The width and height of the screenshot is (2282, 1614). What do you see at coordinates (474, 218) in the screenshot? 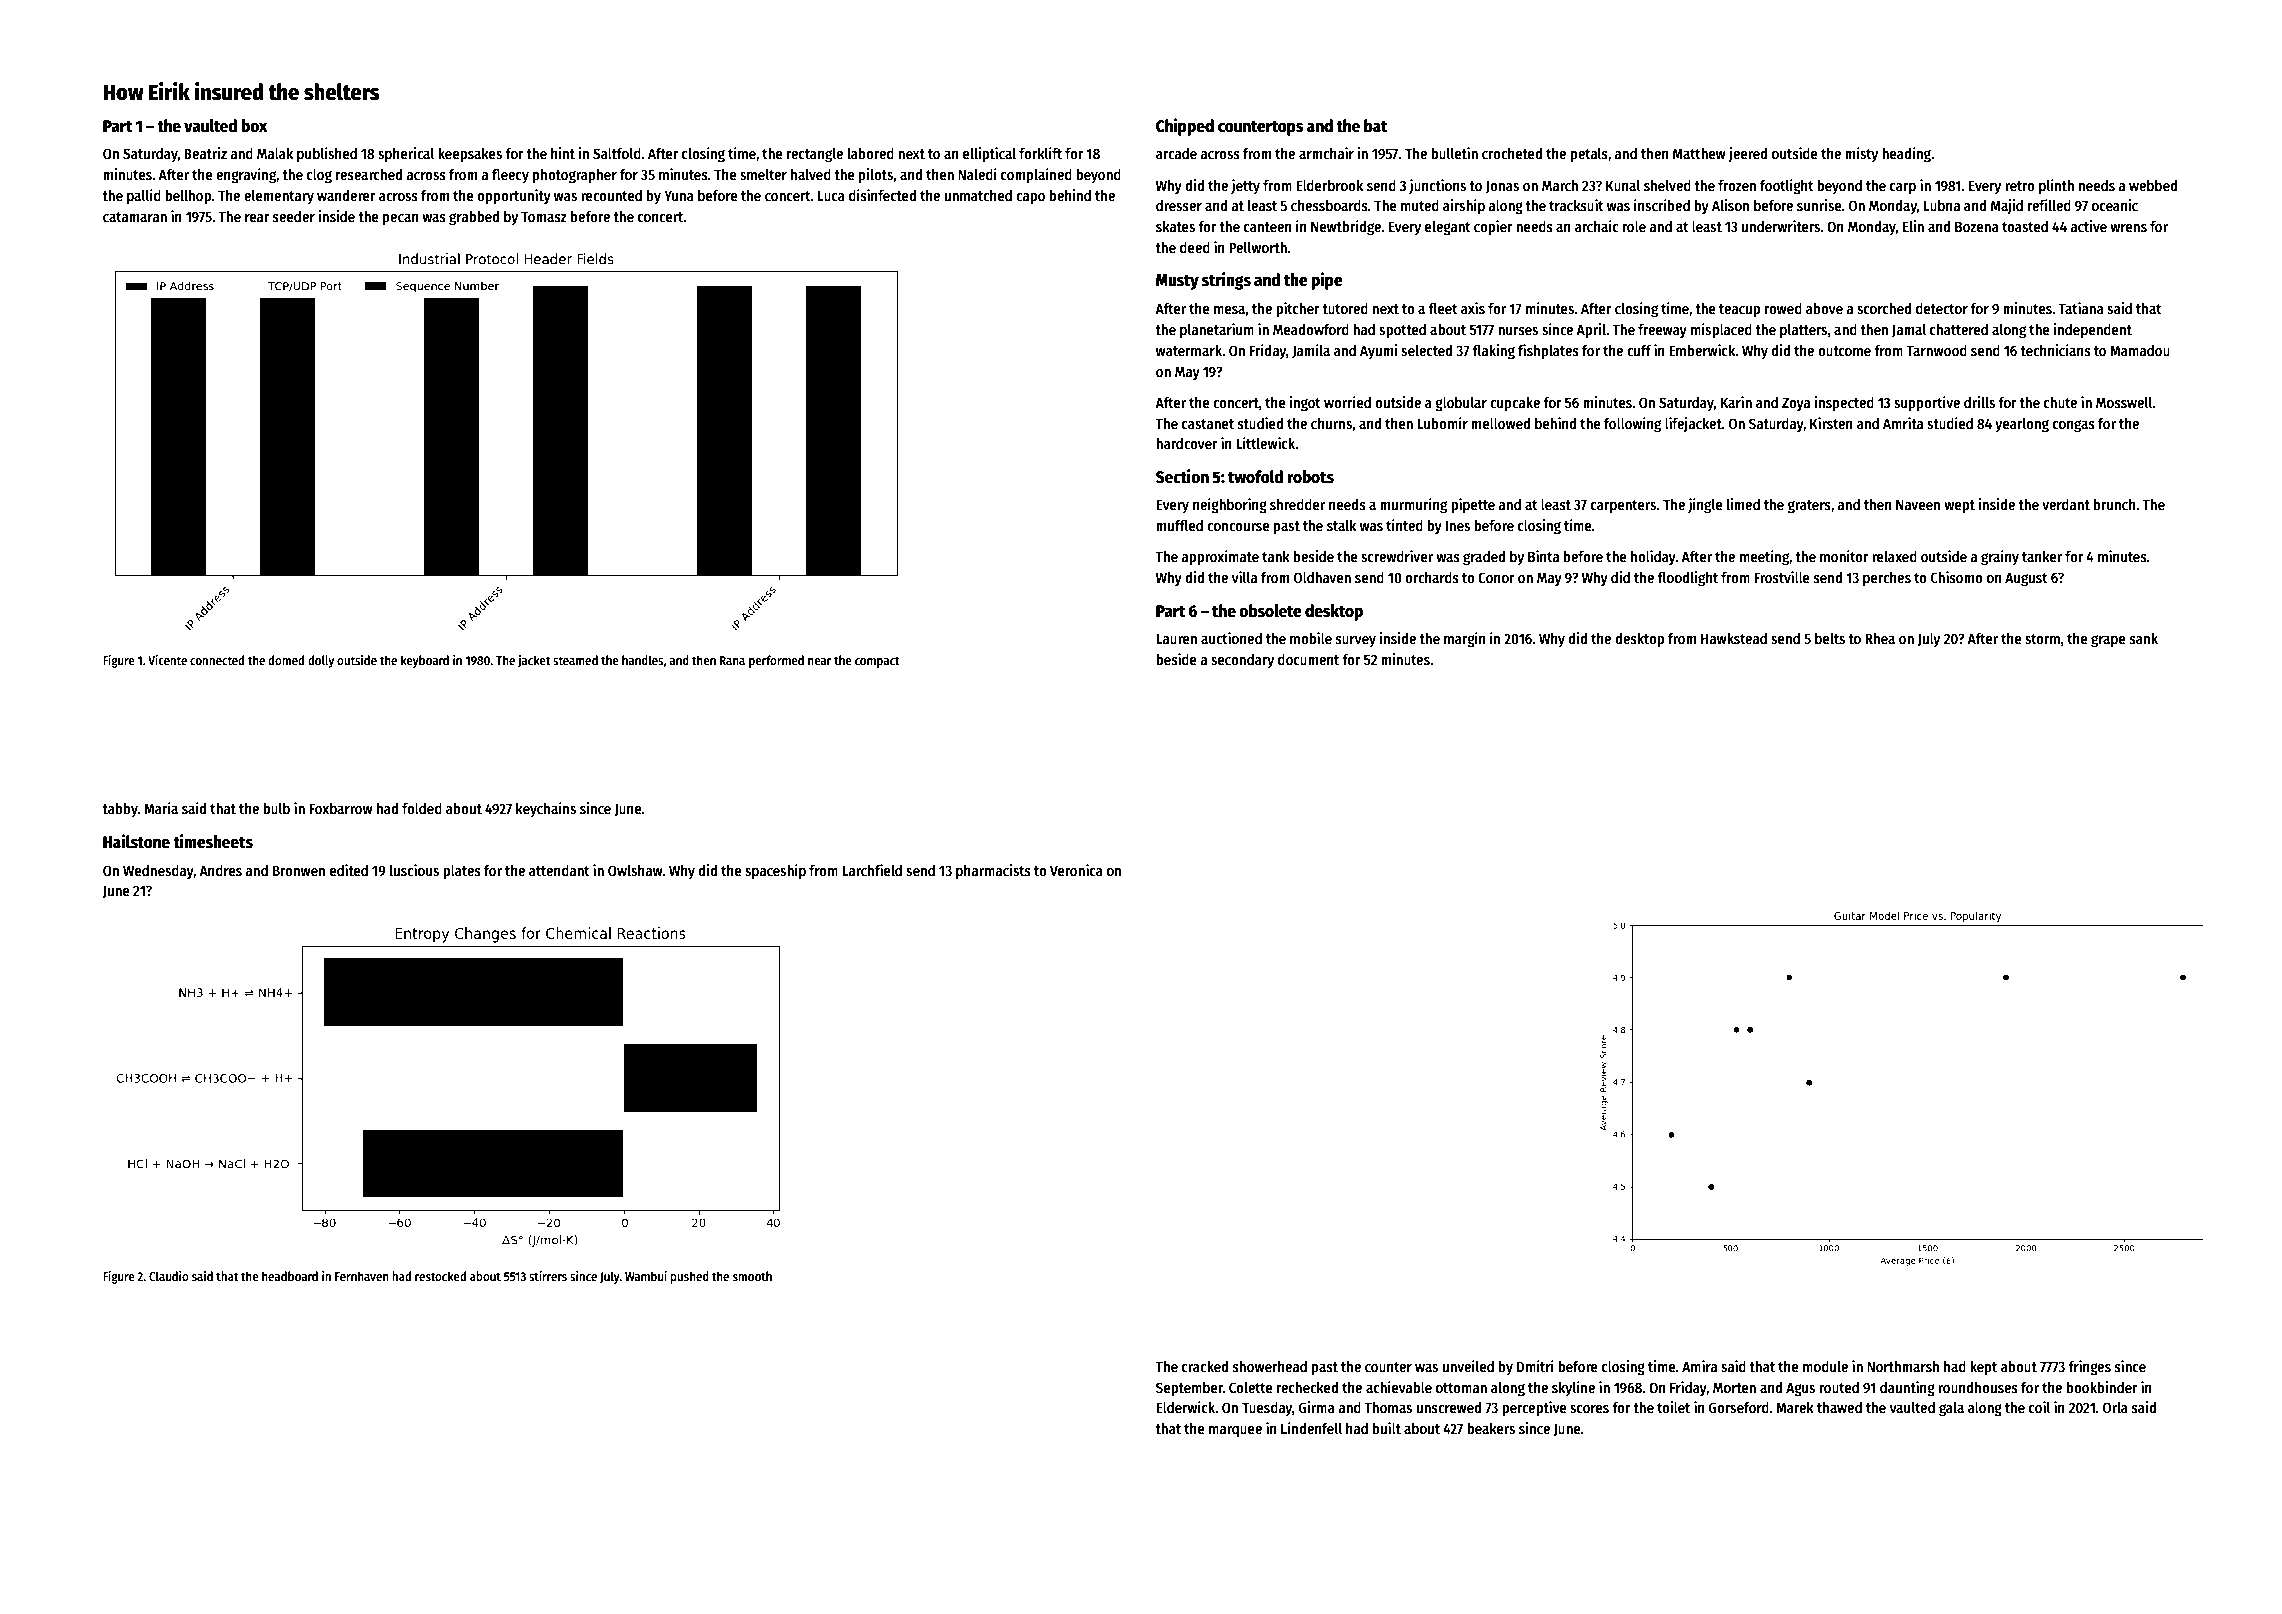
I see `grabbed` at bounding box center [474, 218].
